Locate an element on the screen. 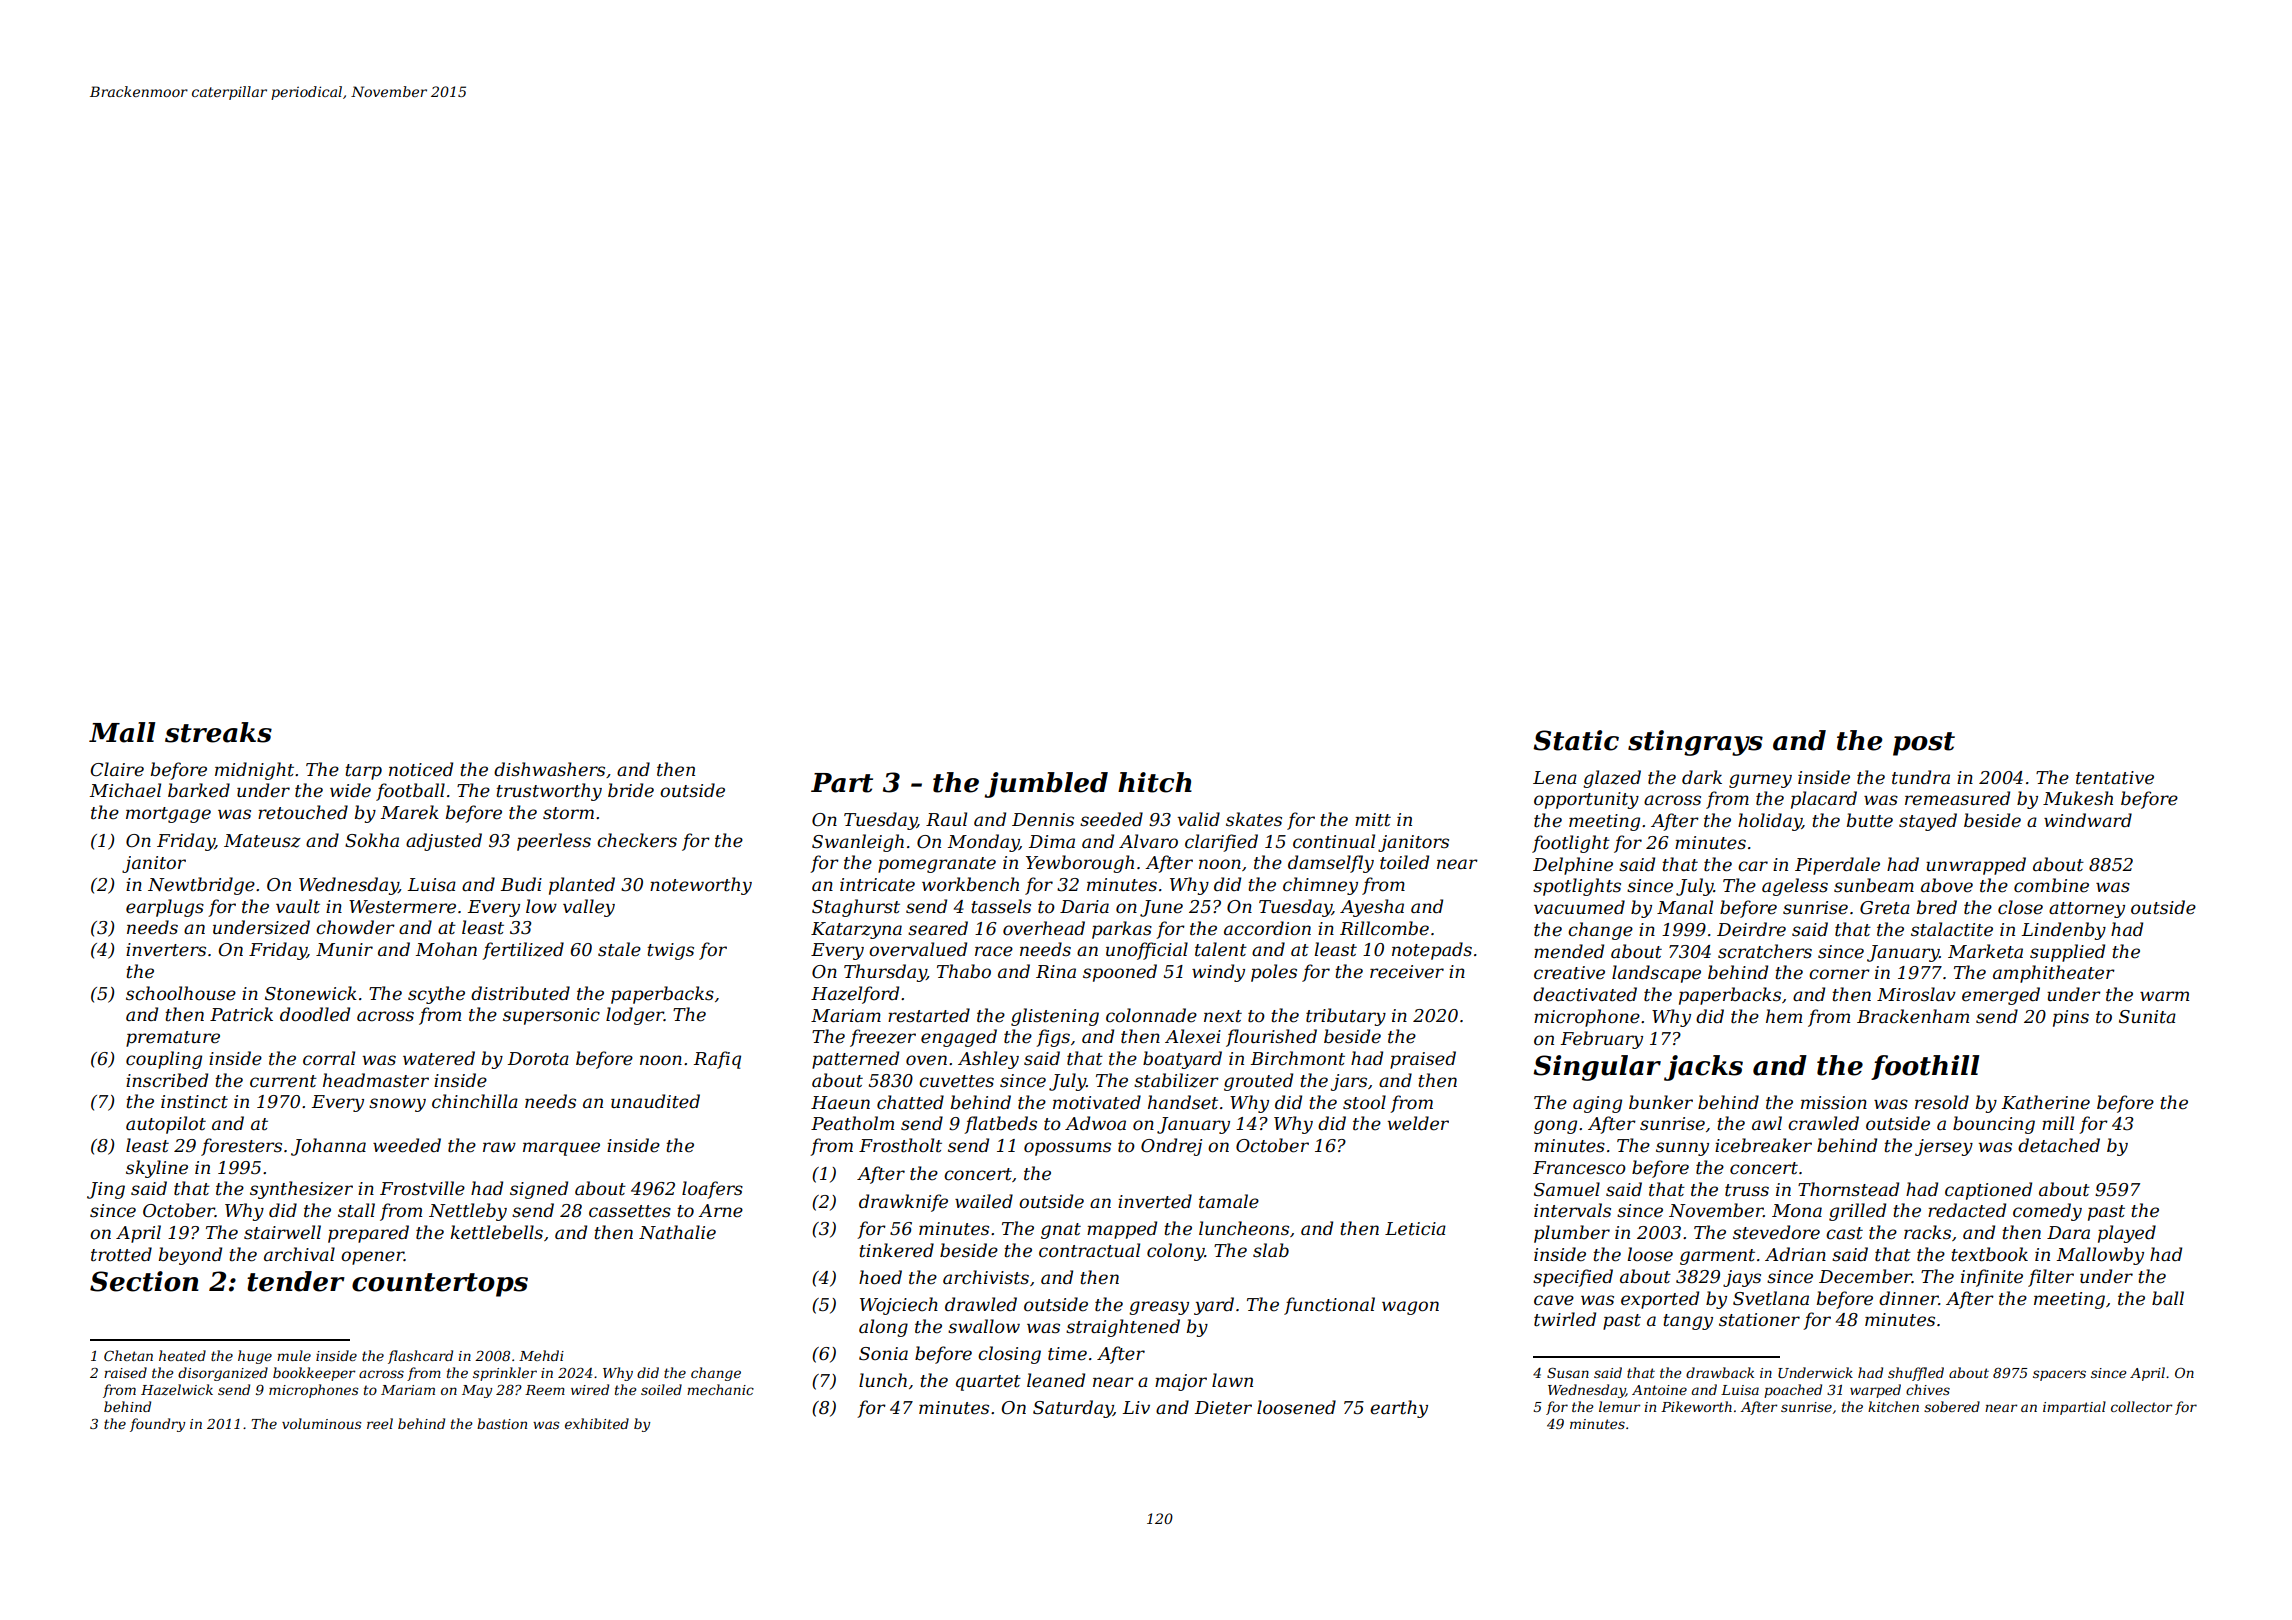  sobered is located at coordinates (1952, 1406).
